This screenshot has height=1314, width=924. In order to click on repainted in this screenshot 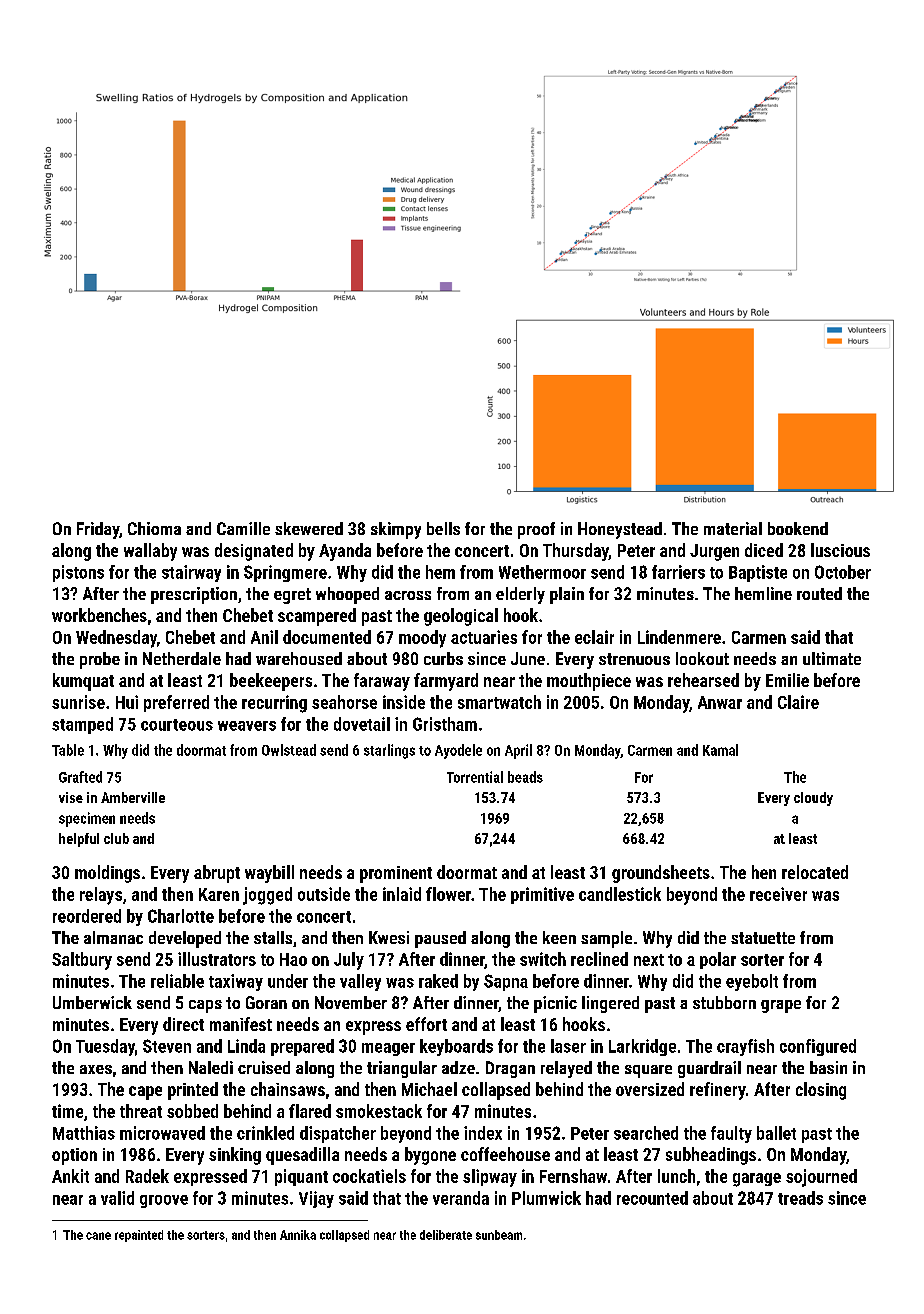, I will do `click(139, 1236)`.
